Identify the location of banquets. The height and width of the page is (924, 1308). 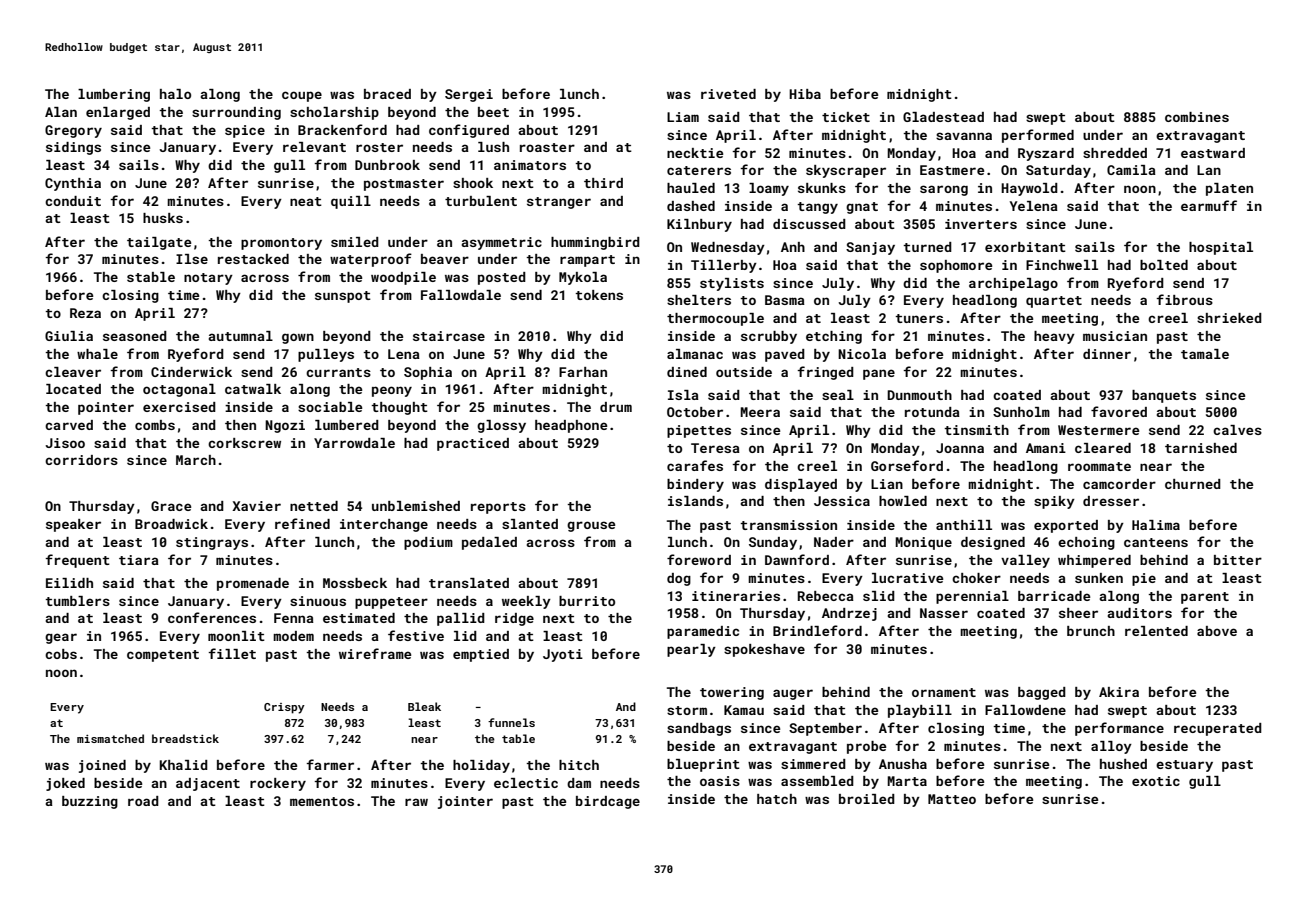
(1164, 396).
